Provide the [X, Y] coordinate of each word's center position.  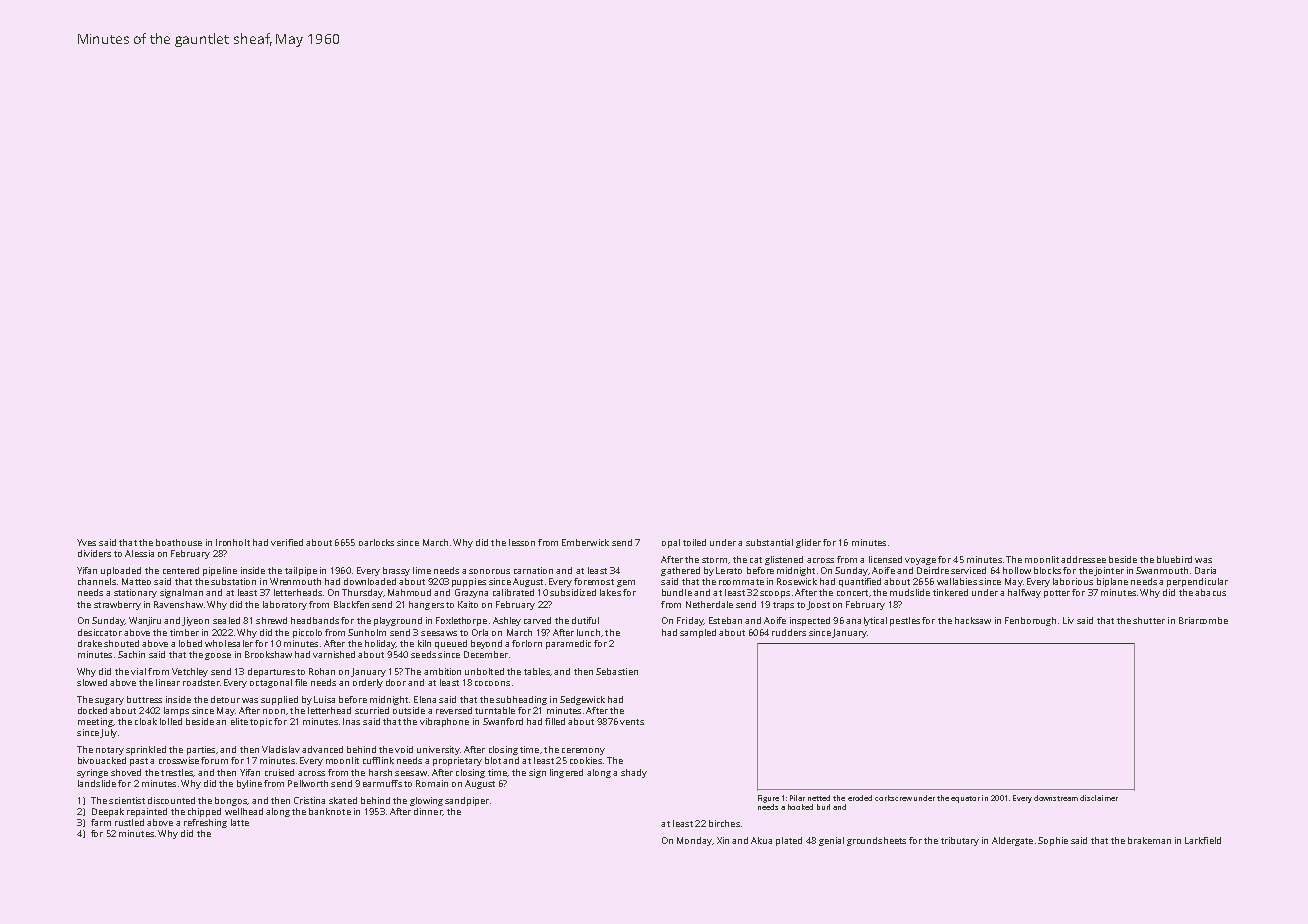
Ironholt [233, 542]
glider [808, 543]
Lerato [729, 570]
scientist [127, 800]
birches [724, 823]
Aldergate [1012, 841]
